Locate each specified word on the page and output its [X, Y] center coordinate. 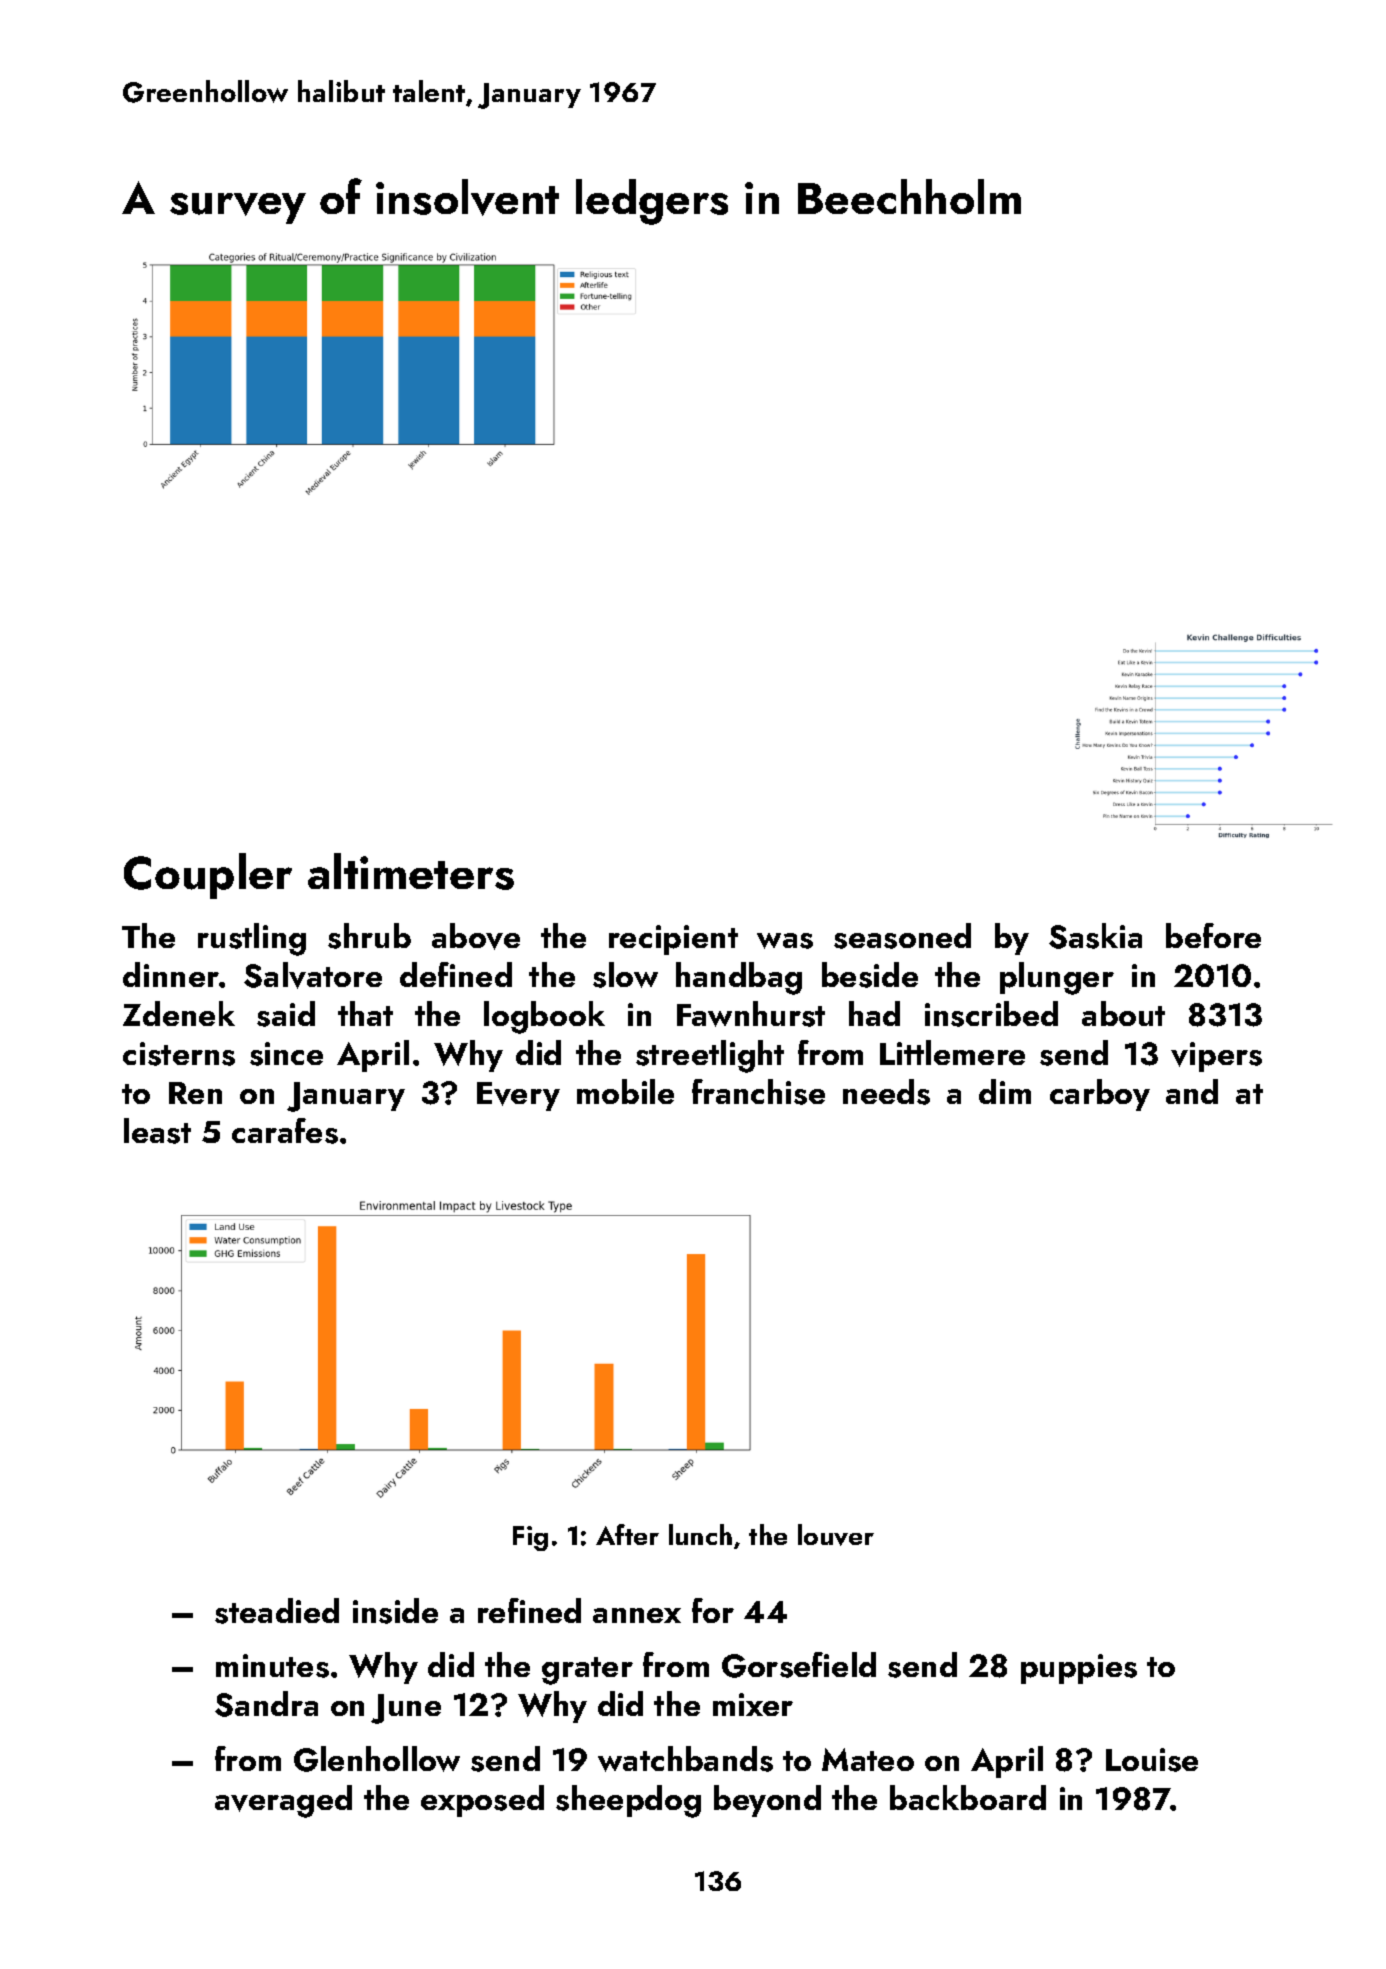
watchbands [685, 1759]
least [157, 1131]
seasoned [902, 936]
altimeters [411, 871]
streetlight [710, 1056]
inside [395, 1611]
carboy [1100, 1095]
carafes [285, 1131]
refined [529, 1610]
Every [518, 1096]
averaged [283, 1801]
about [1123, 1013]
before [1213, 935]
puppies [1079, 1669]
